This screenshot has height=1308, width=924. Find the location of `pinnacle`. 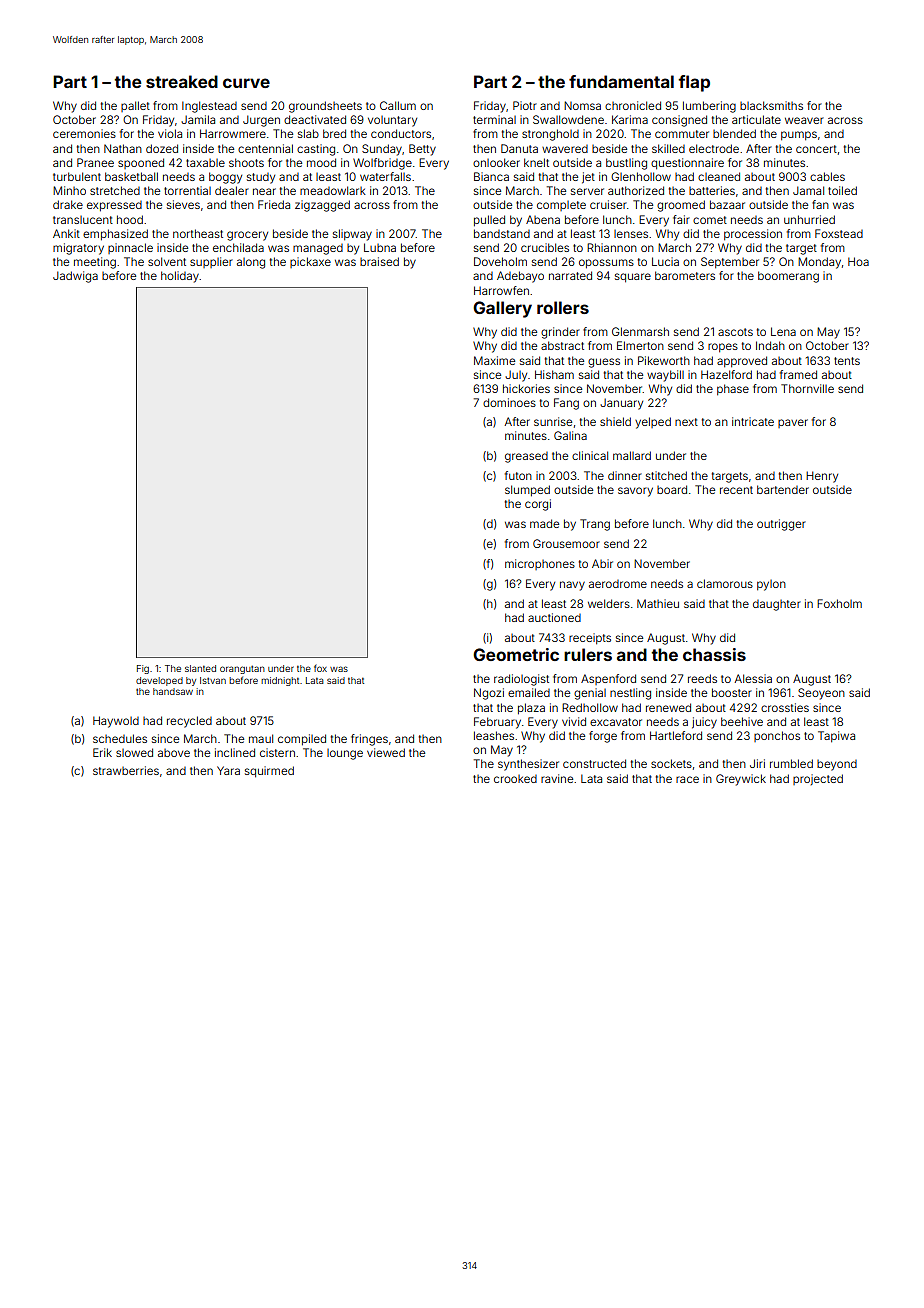

pinnacle is located at coordinates (130, 248).
